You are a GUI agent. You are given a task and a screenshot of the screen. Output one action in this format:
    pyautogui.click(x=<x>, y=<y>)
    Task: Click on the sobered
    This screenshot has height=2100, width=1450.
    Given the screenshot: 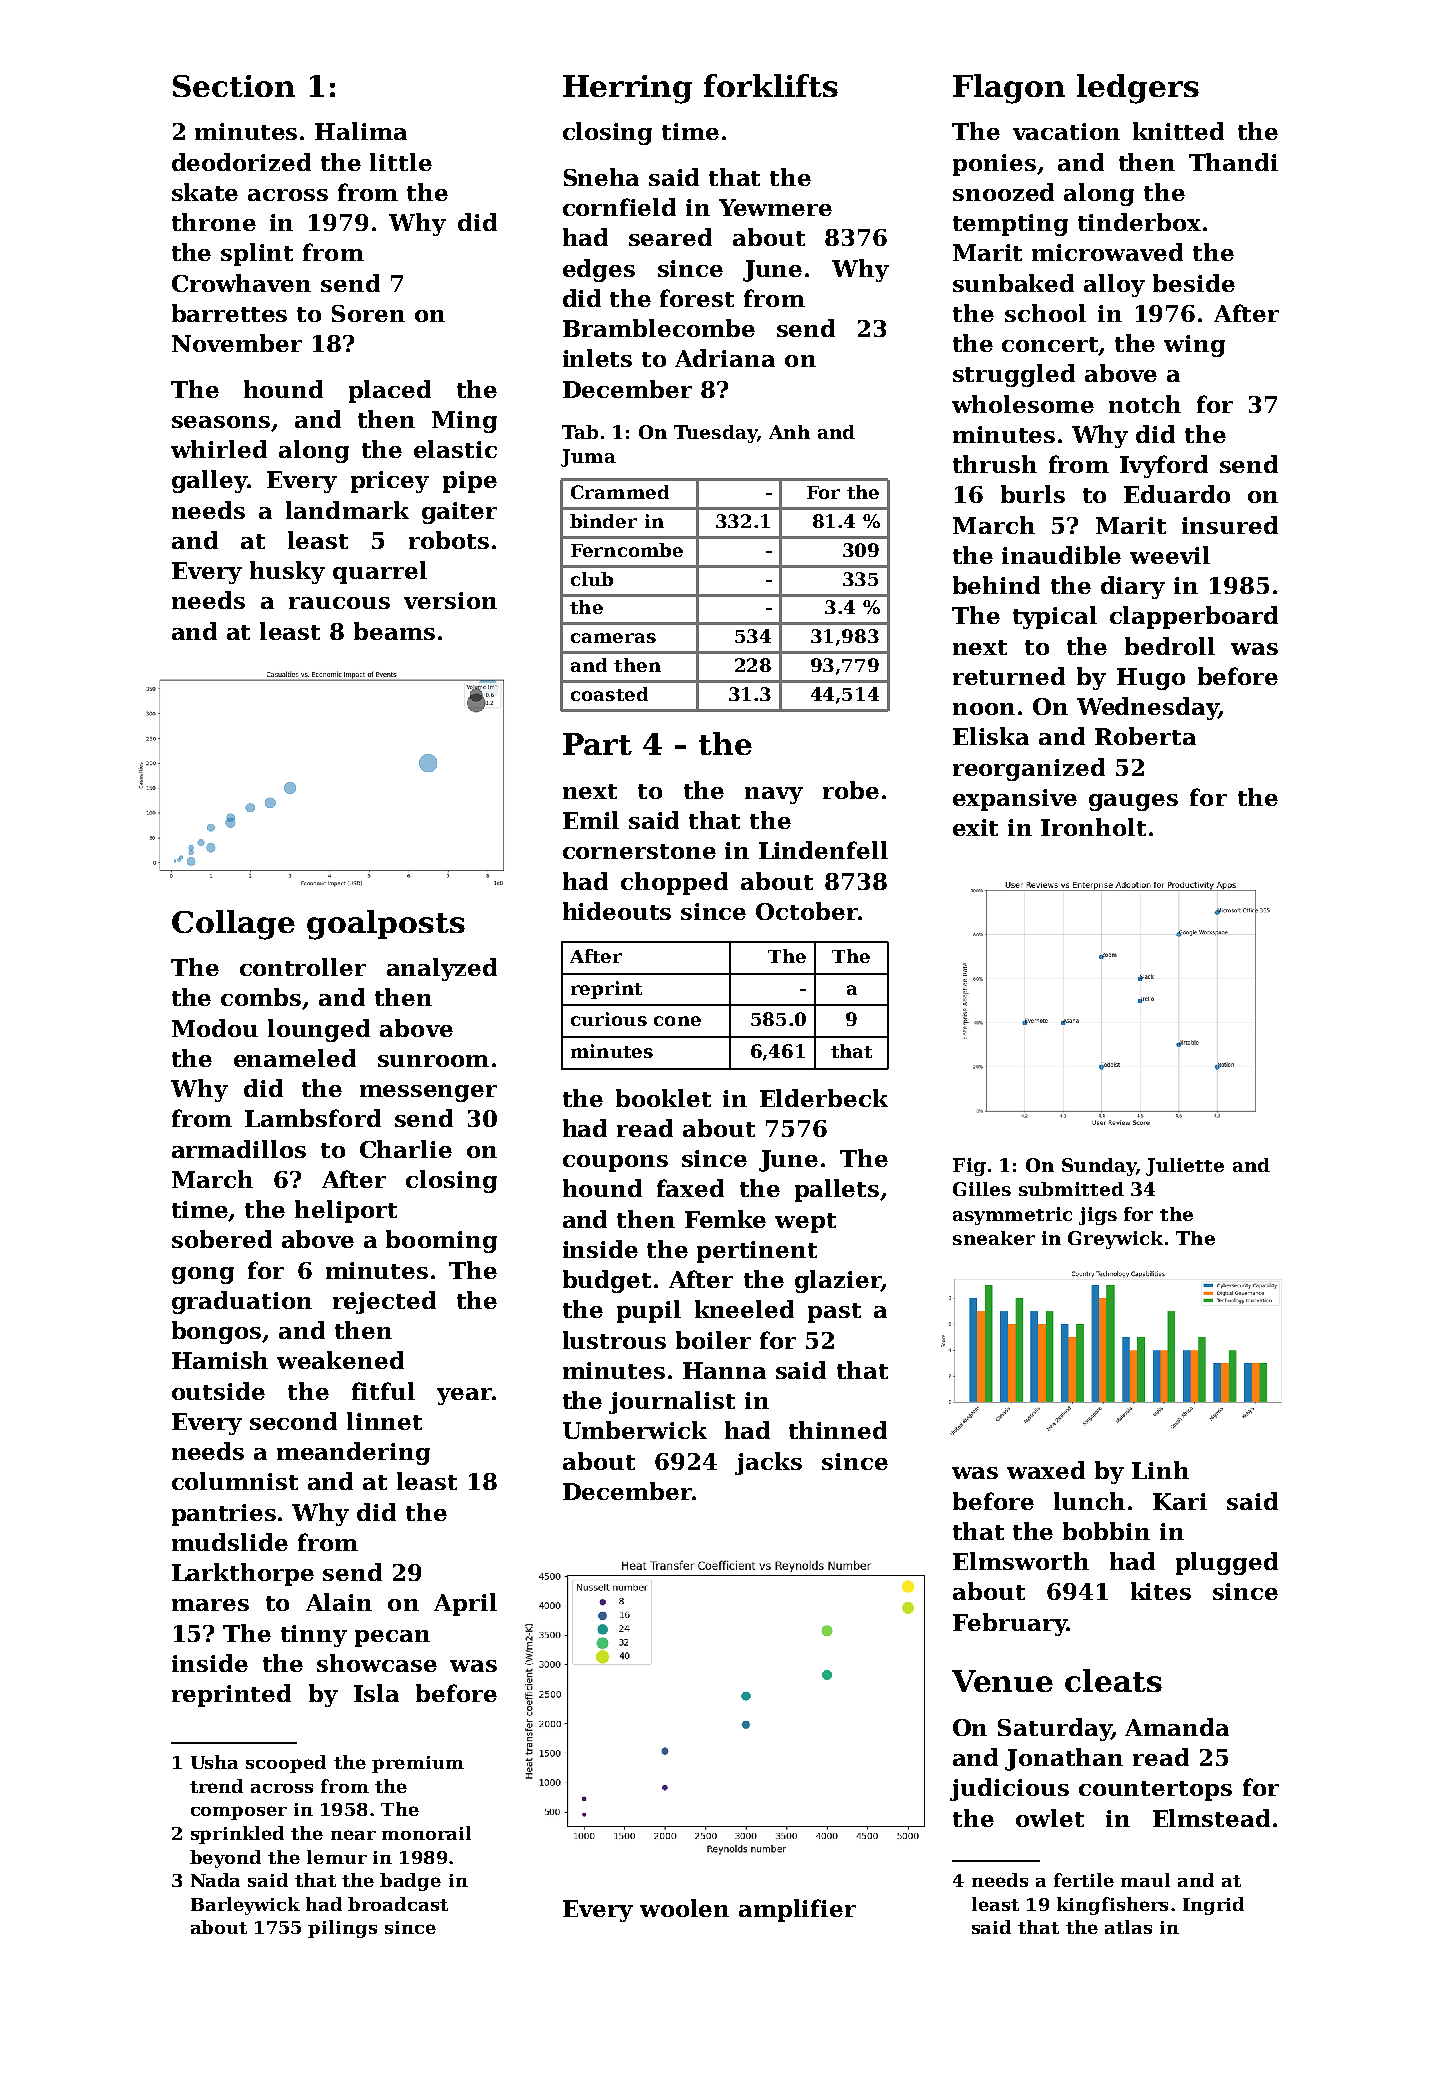 What is the action you would take?
    pyautogui.click(x=222, y=1239)
